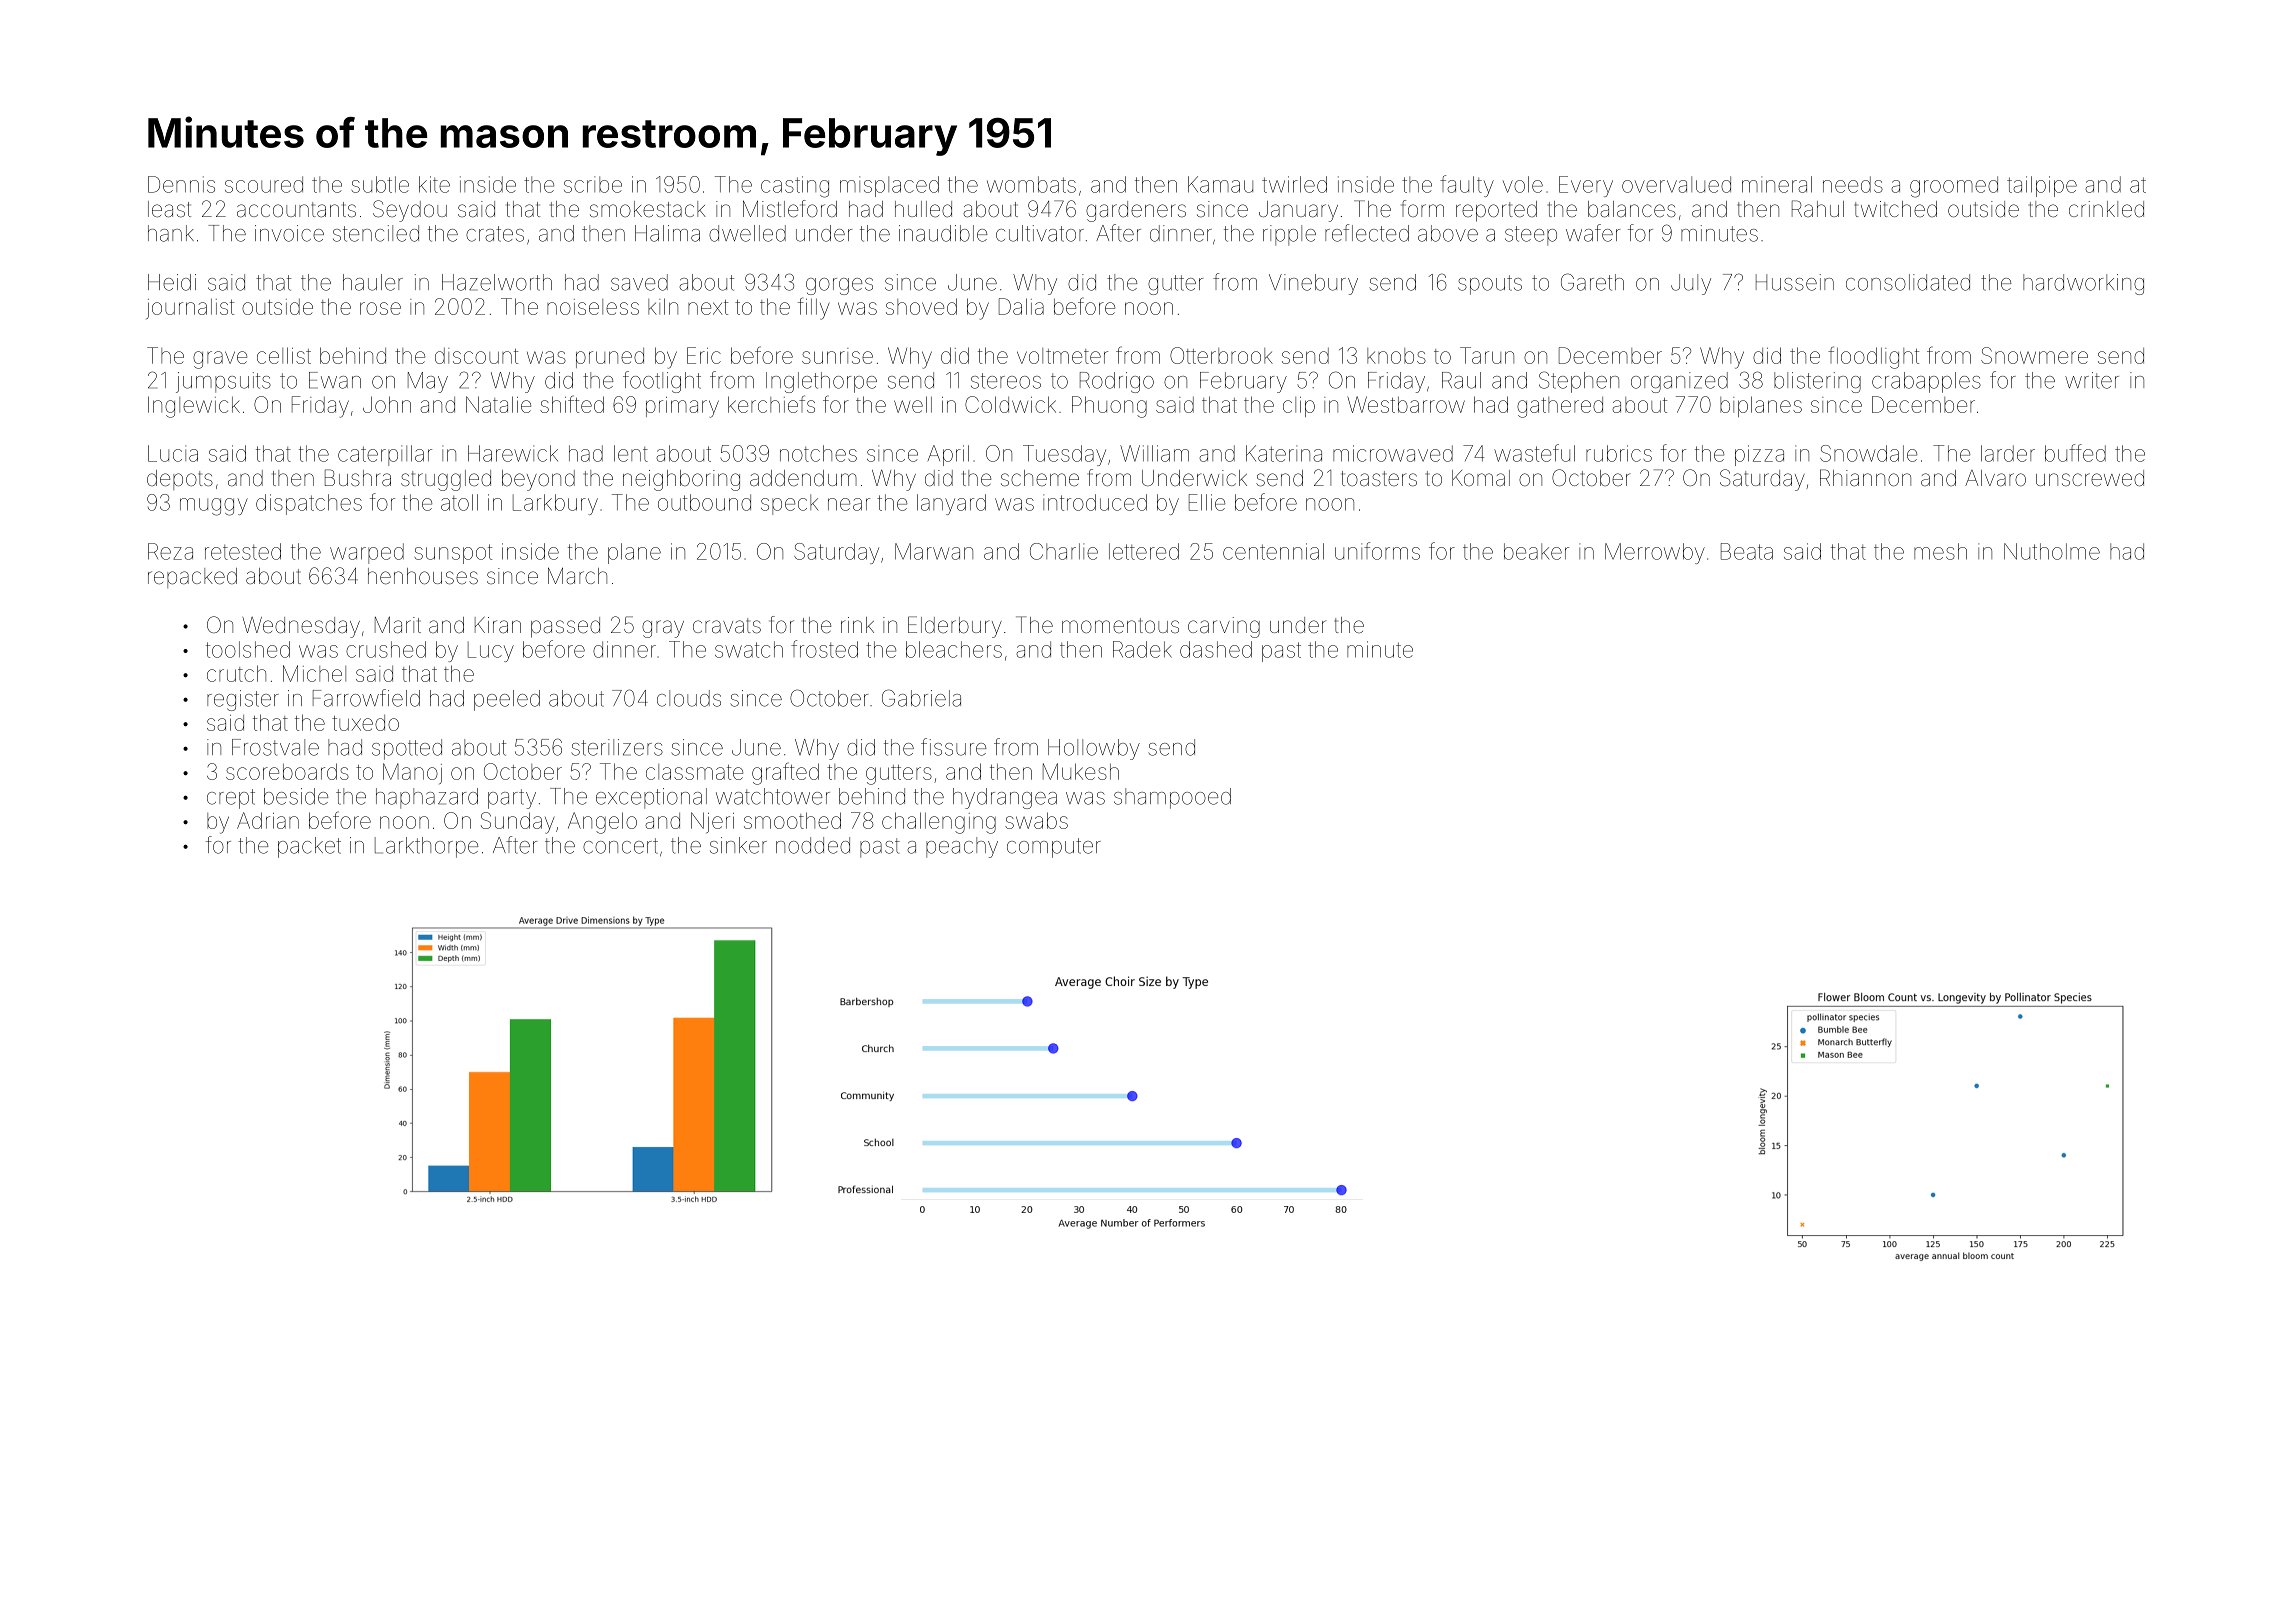 This screenshot has width=2292, height=1620. I want to click on Marwan, so click(934, 551).
